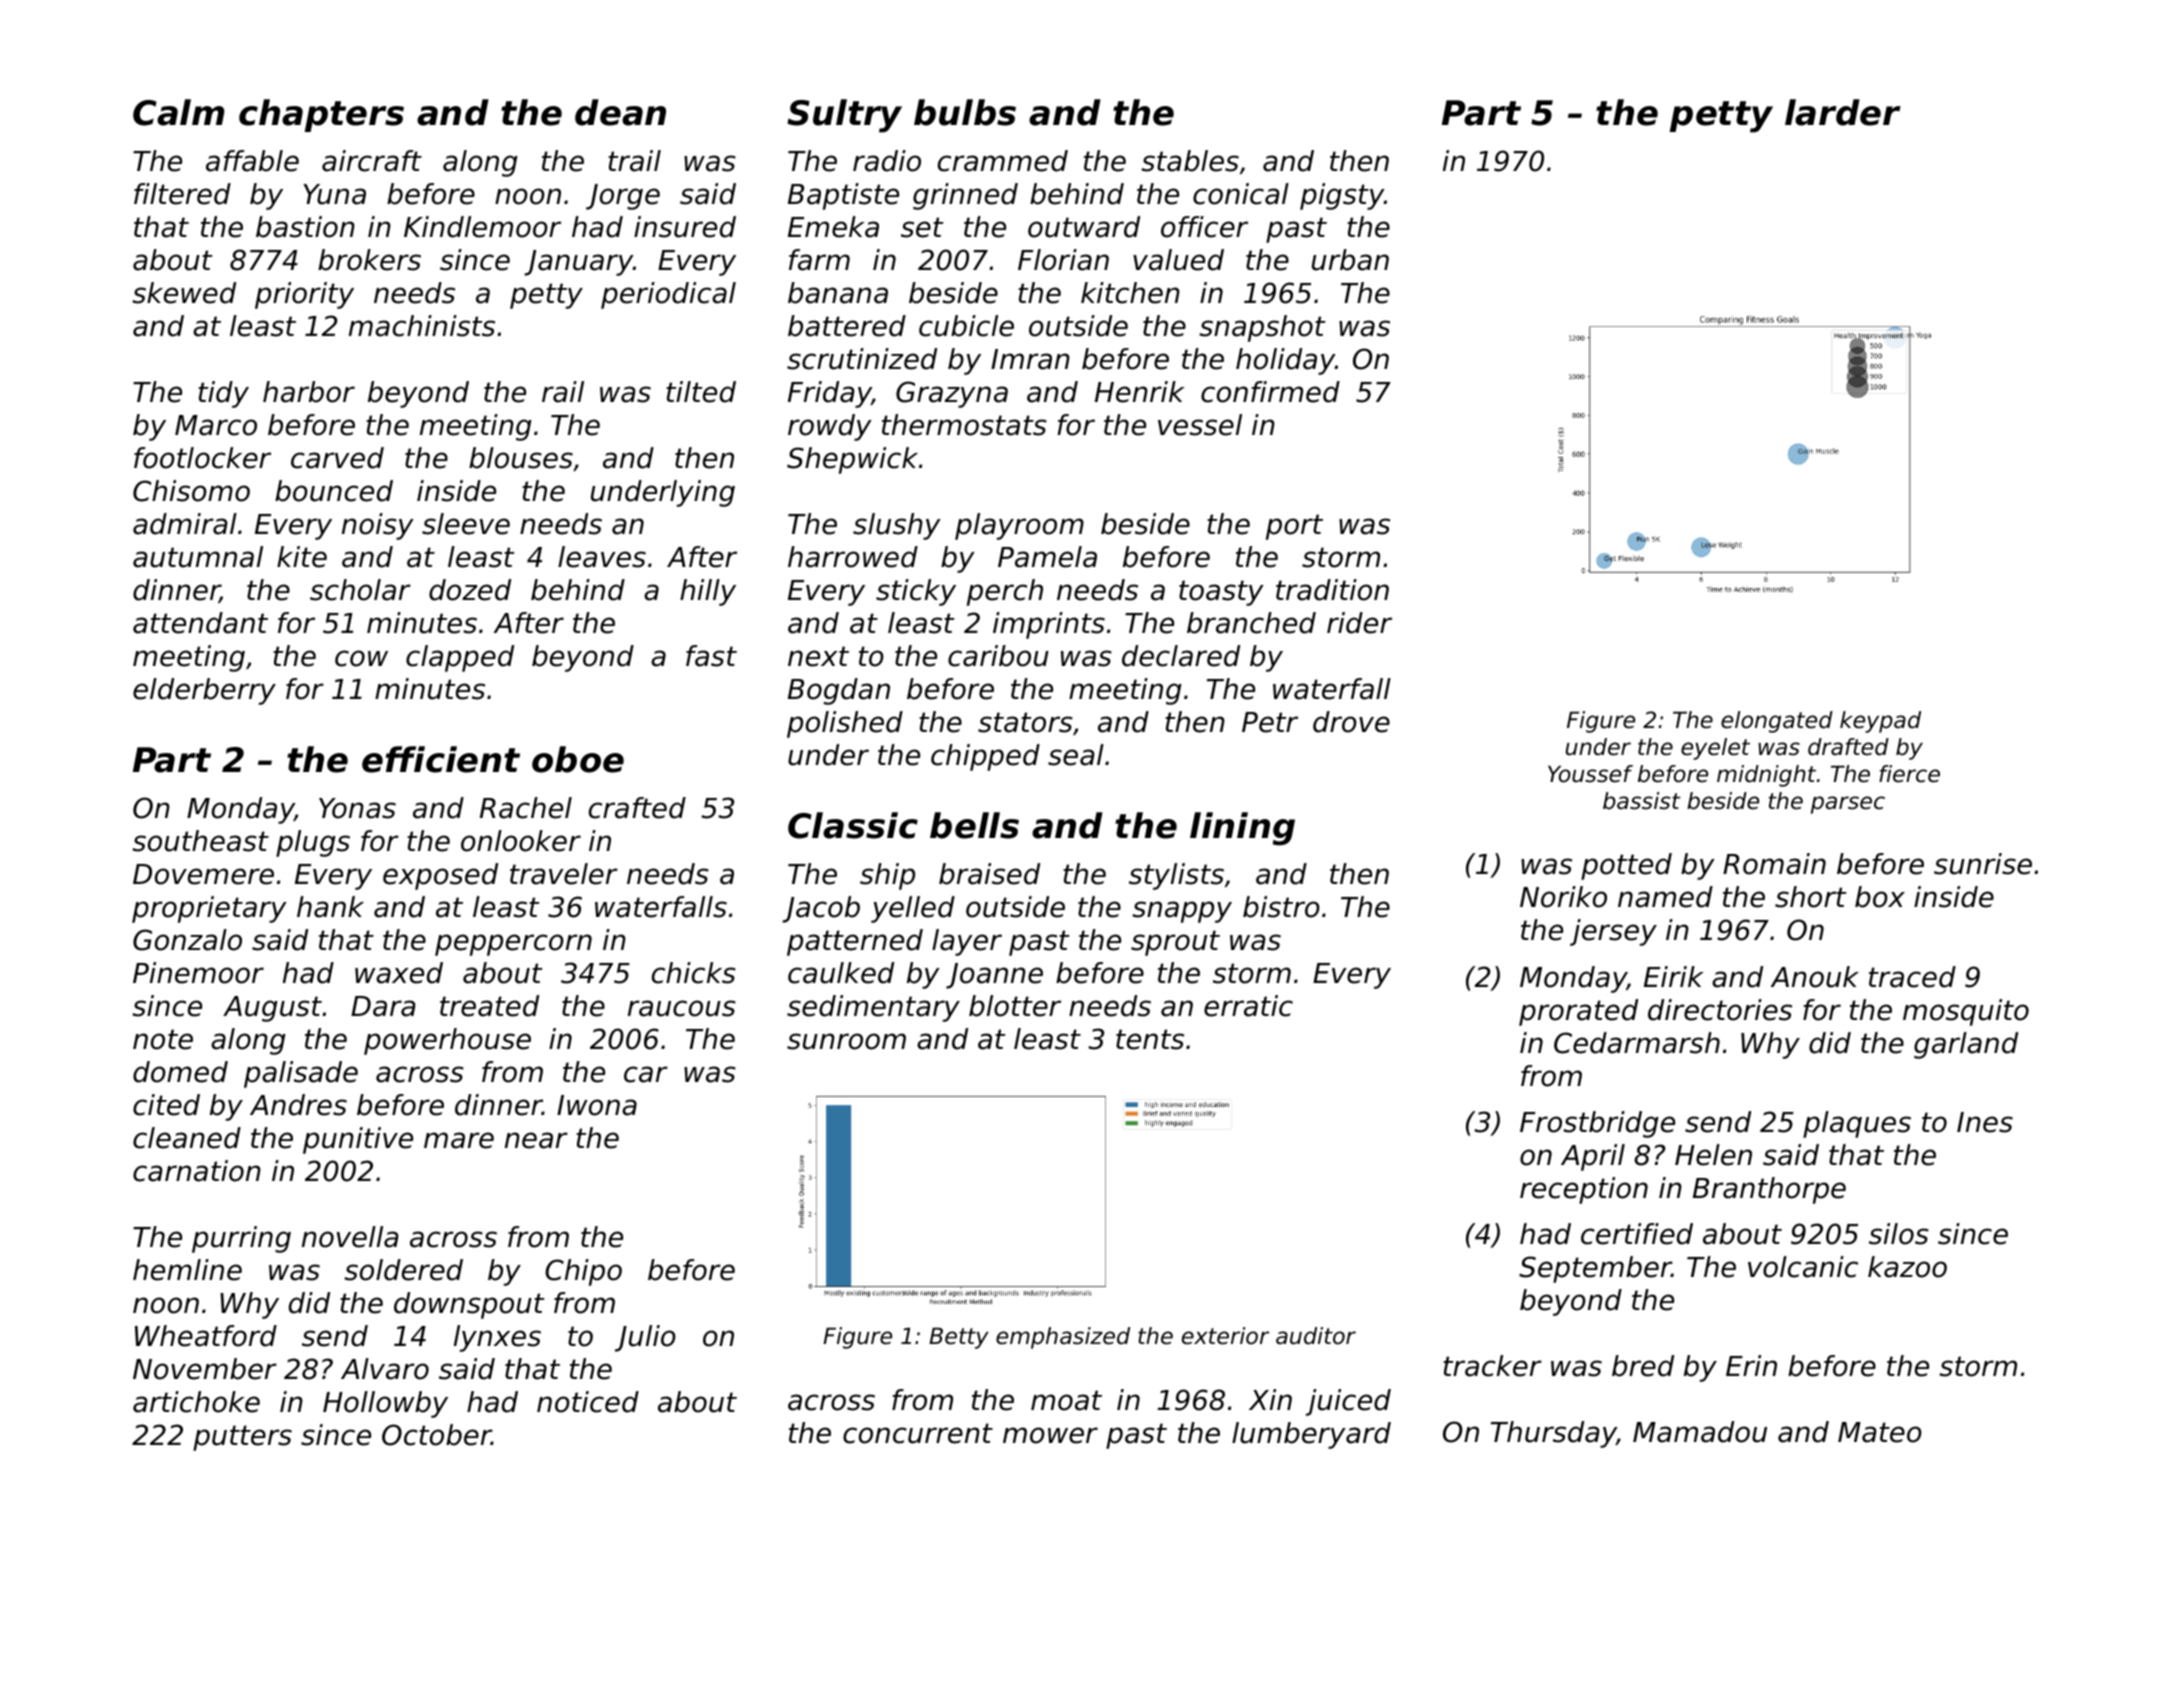 The height and width of the screenshot is (1683, 2178). Describe the element at coordinates (918, 1433) in the screenshot. I see `concurrent` at that location.
